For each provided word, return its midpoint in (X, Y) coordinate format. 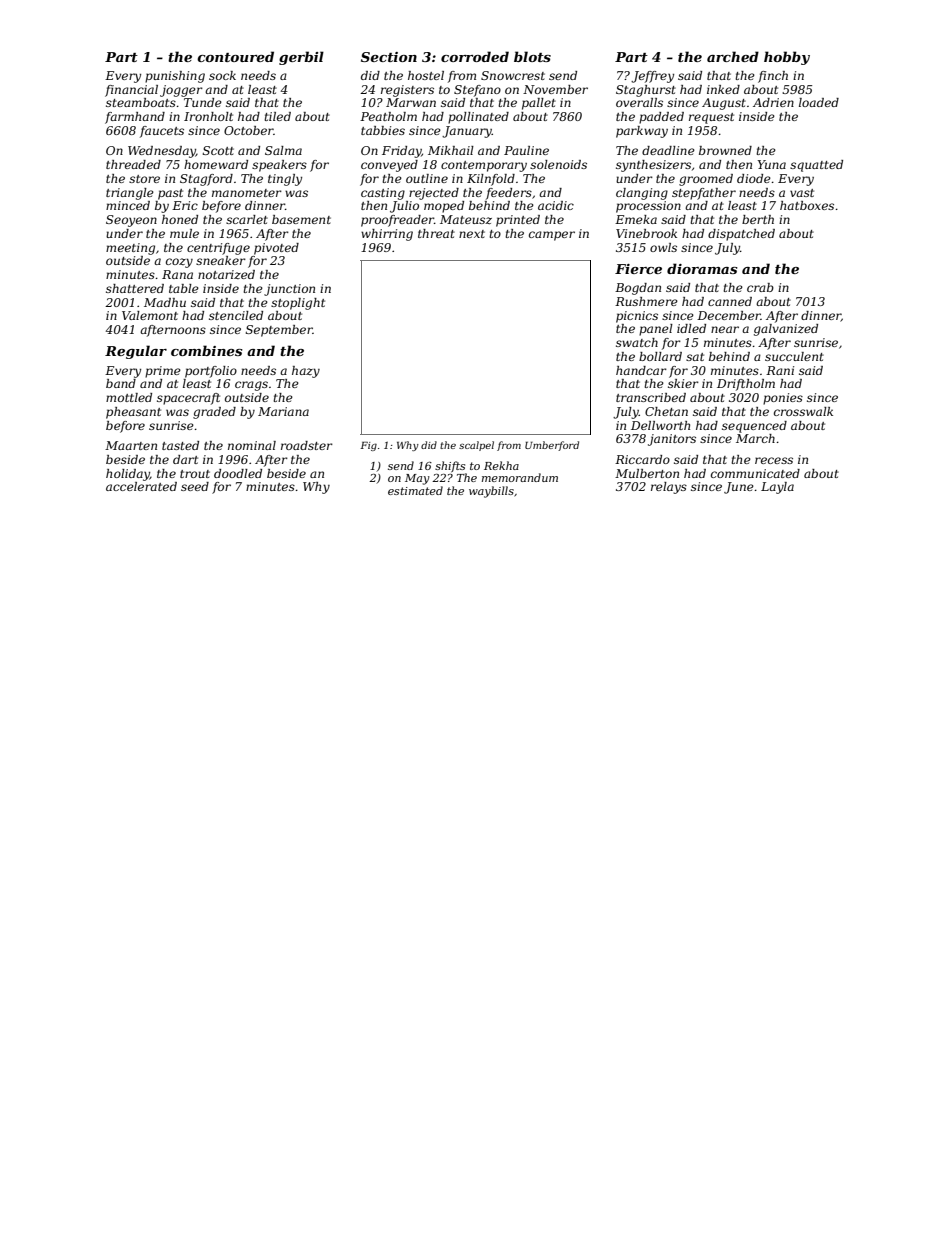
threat (436, 233)
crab (760, 287)
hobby (787, 58)
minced (128, 205)
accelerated (141, 486)
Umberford (552, 446)
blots (532, 56)
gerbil (301, 58)
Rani (780, 370)
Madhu (165, 302)
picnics (637, 317)
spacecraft (188, 399)
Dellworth (660, 425)
